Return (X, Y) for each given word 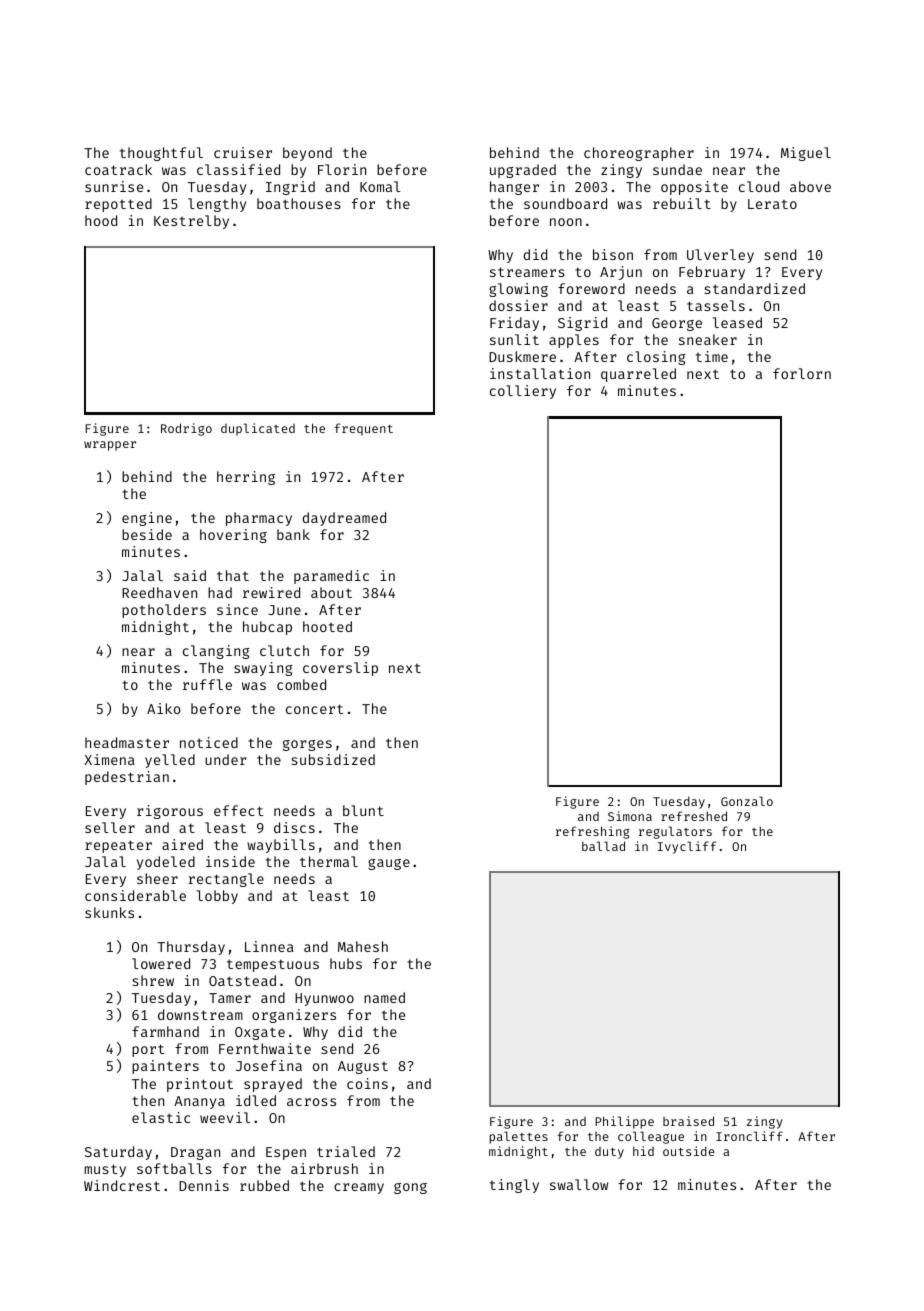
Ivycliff (687, 847)
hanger (514, 188)
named (384, 997)
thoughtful (161, 154)
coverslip (340, 669)
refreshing (593, 832)
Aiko (164, 708)
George (677, 324)
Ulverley (720, 256)
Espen (286, 1153)
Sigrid (582, 324)
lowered (161, 963)
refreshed (694, 816)
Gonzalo (747, 801)
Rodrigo (186, 429)
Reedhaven (159, 592)
